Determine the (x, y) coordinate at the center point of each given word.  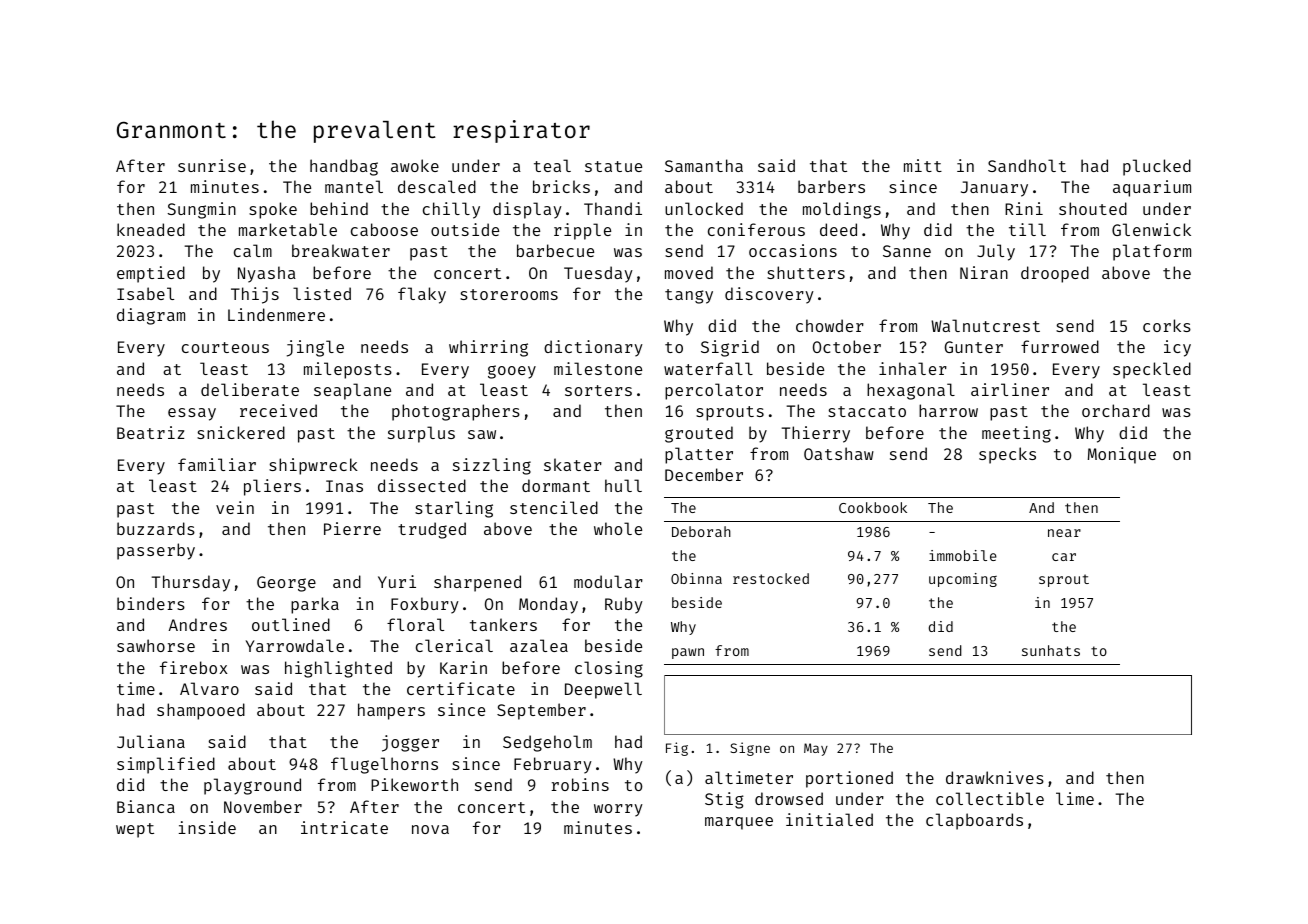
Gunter (974, 347)
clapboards (974, 821)
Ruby (624, 605)
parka (315, 605)
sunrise (212, 165)
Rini (1024, 208)
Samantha (704, 165)
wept (135, 830)
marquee (739, 823)
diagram (151, 316)
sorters (598, 390)
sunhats (1051, 650)
